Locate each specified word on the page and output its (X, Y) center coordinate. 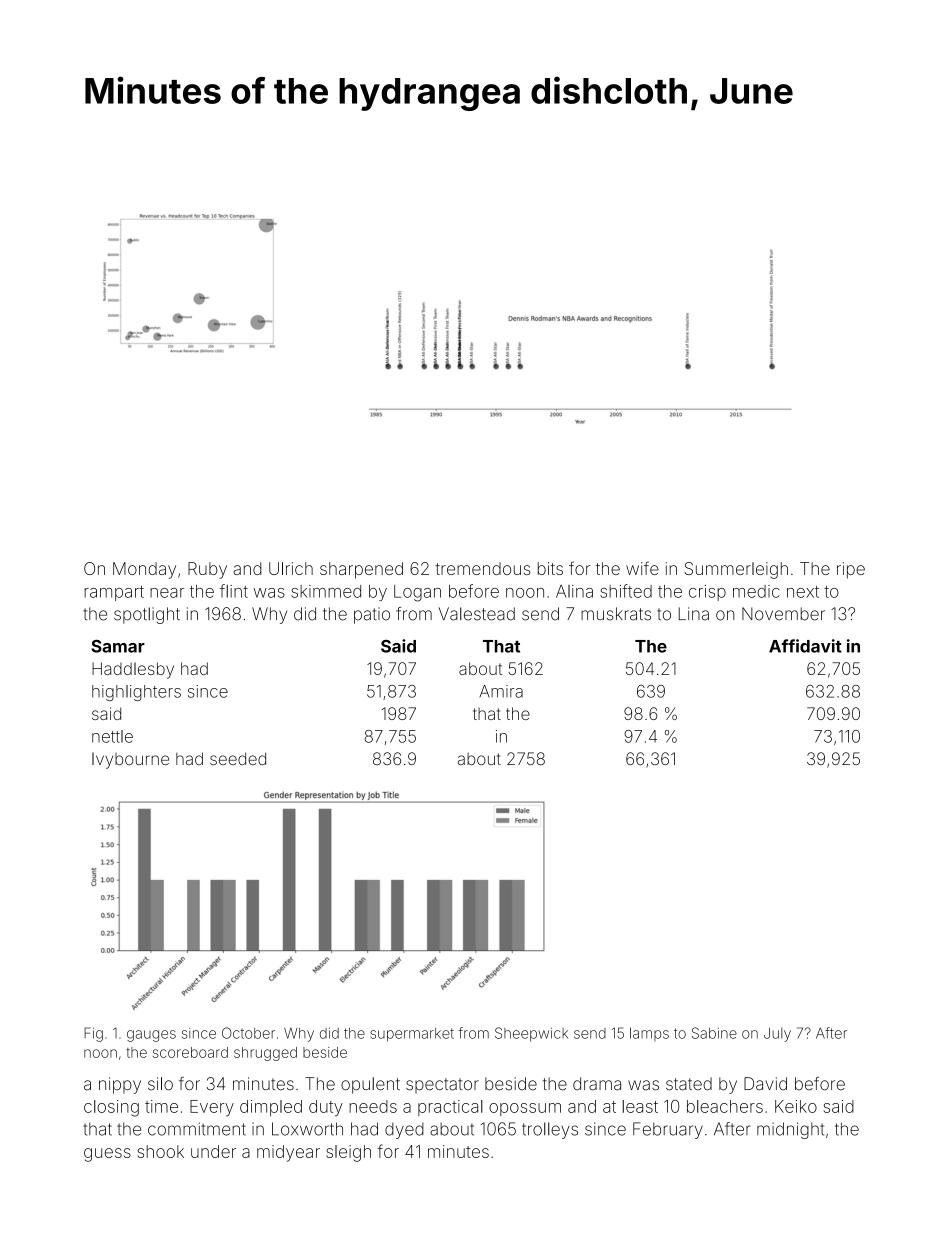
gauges (151, 1036)
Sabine (714, 1033)
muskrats (616, 614)
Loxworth (307, 1129)
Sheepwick (531, 1034)
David (765, 1084)
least (640, 1106)
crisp (707, 593)
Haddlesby (133, 670)
